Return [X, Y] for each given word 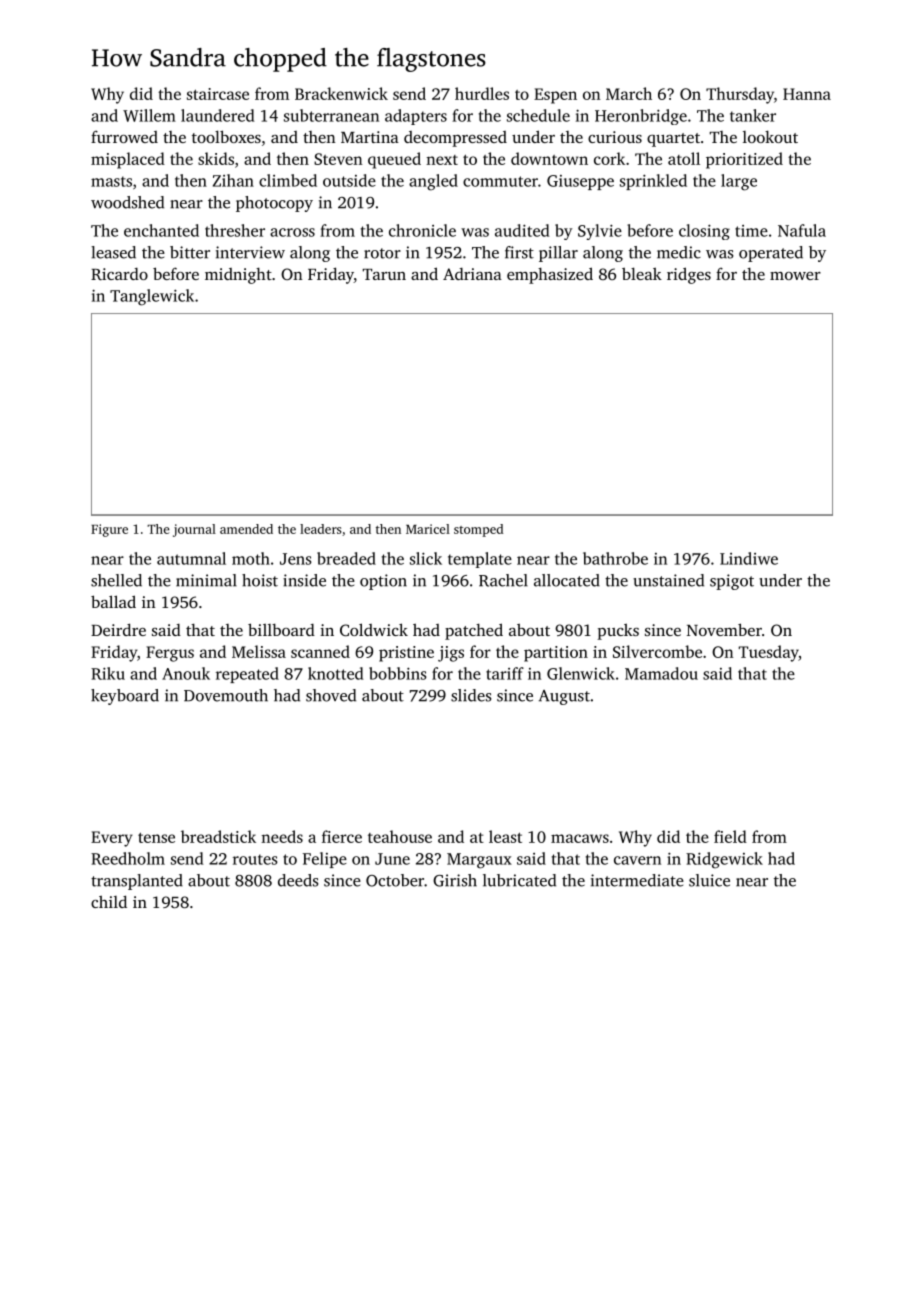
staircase [218, 94]
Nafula [802, 230]
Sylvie [600, 232]
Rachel [503, 580]
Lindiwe [749, 558]
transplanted [137, 882]
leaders [321, 529]
